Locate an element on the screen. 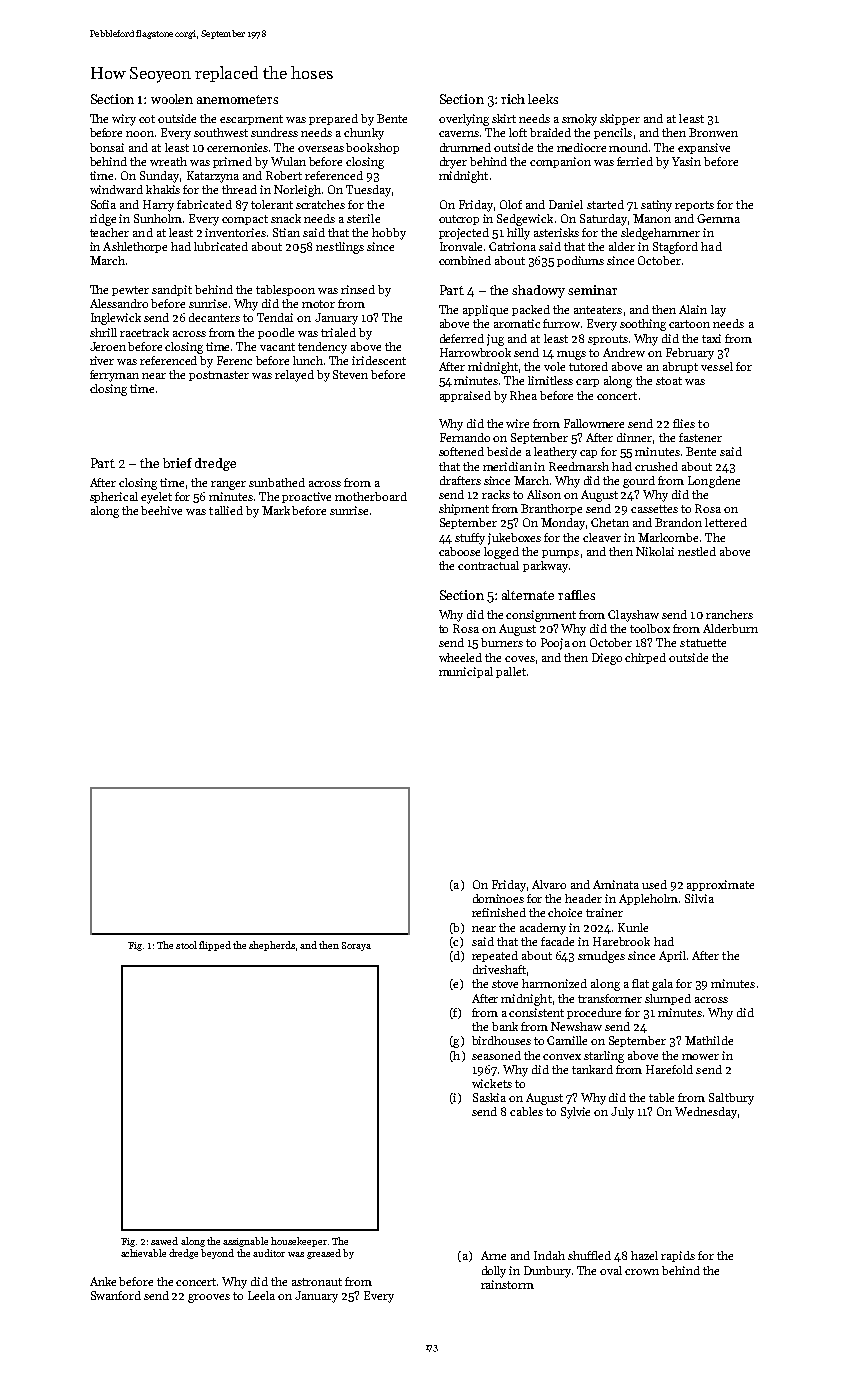 This screenshot has width=849, height=1400. jug is located at coordinates (495, 340).
